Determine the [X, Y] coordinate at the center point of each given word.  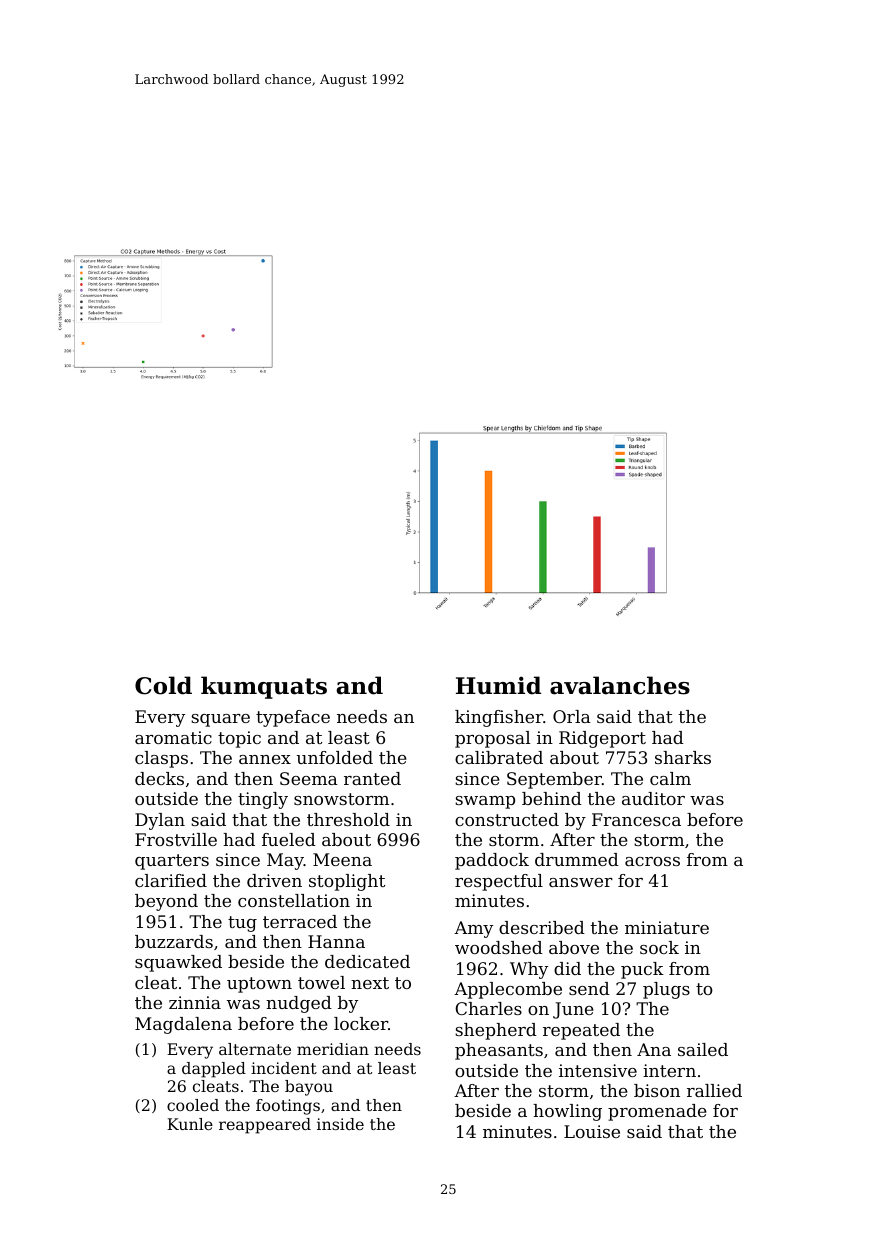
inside [340, 1124]
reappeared [265, 1126]
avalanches [620, 685]
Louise [592, 1131]
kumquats [264, 687]
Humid [498, 685]
